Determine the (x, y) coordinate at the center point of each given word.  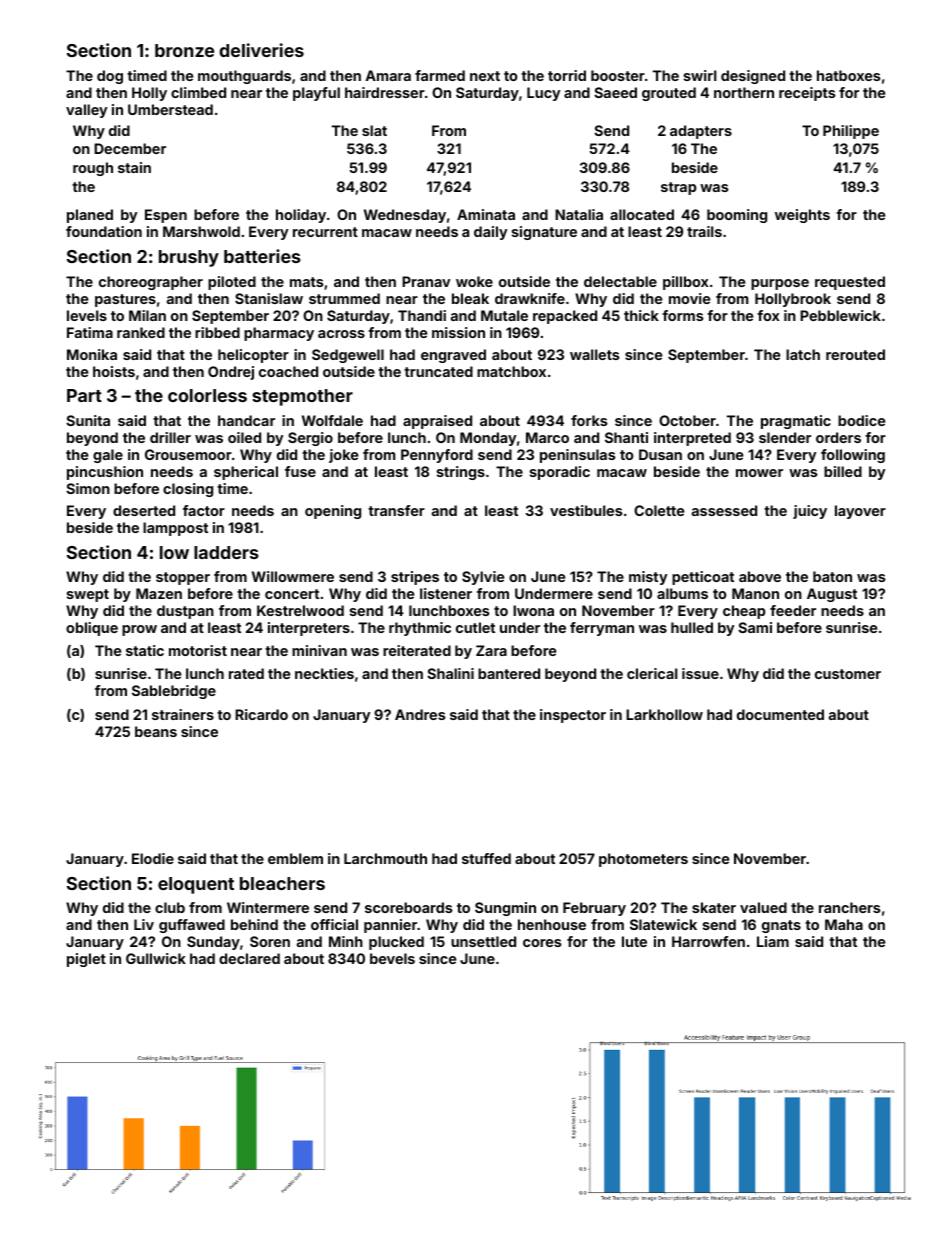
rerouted (855, 354)
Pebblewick (840, 315)
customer (848, 674)
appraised (437, 422)
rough (93, 169)
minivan (319, 650)
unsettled (483, 941)
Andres (420, 714)
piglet (86, 960)
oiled (244, 437)
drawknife (530, 298)
